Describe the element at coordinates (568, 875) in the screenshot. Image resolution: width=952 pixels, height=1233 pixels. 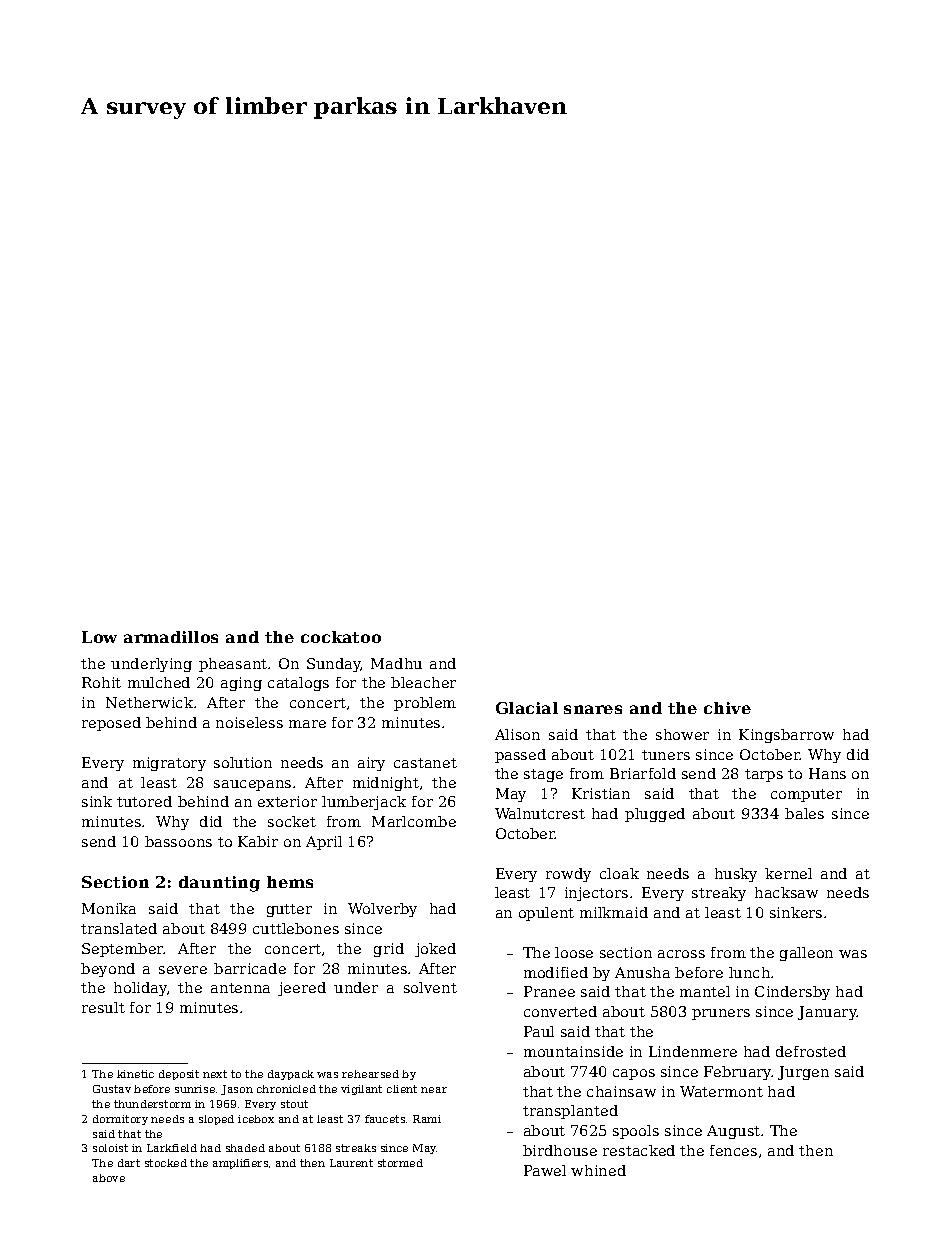
I see `rowdy` at that location.
